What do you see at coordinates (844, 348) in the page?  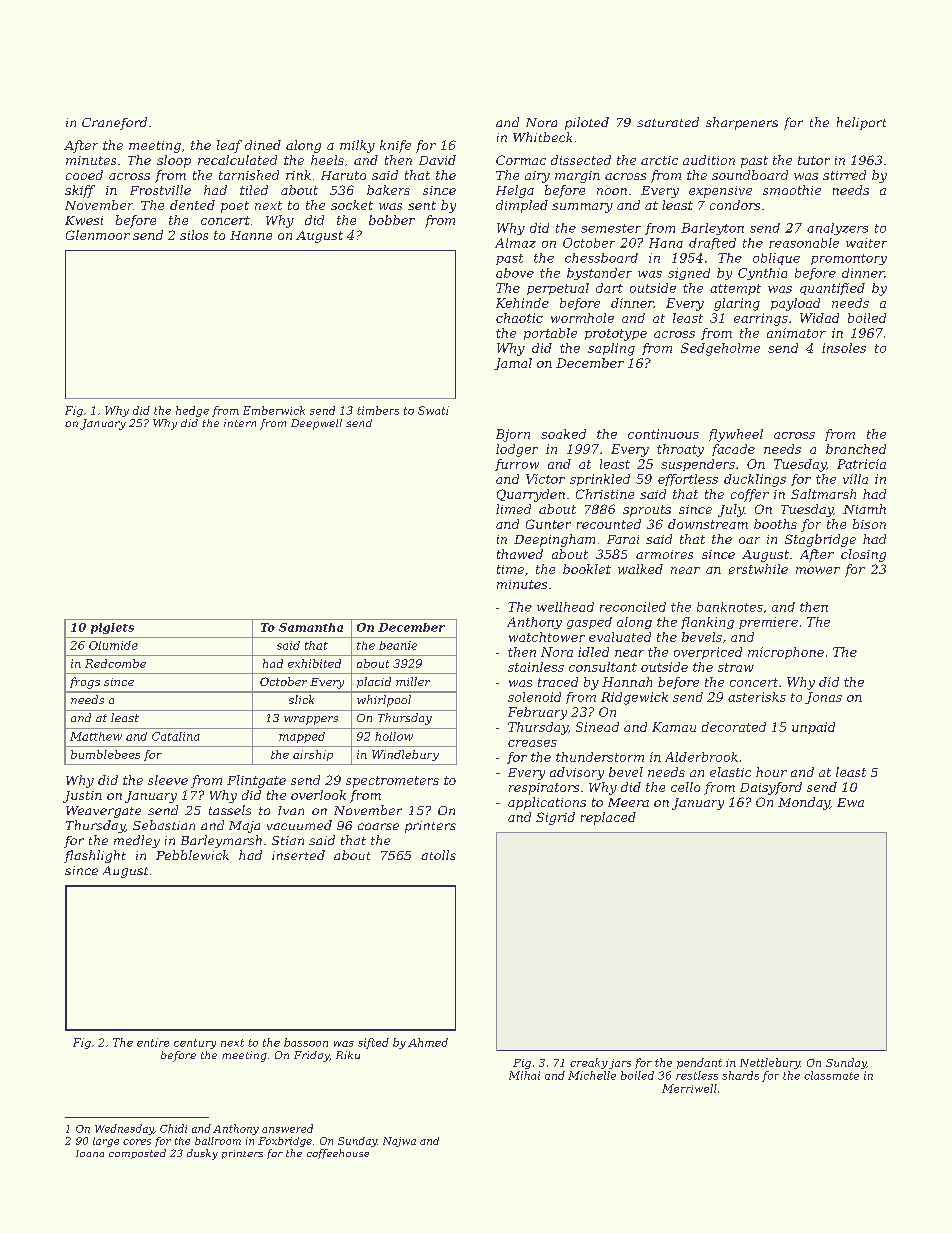 I see `insoles` at bounding box center [844, 348].
